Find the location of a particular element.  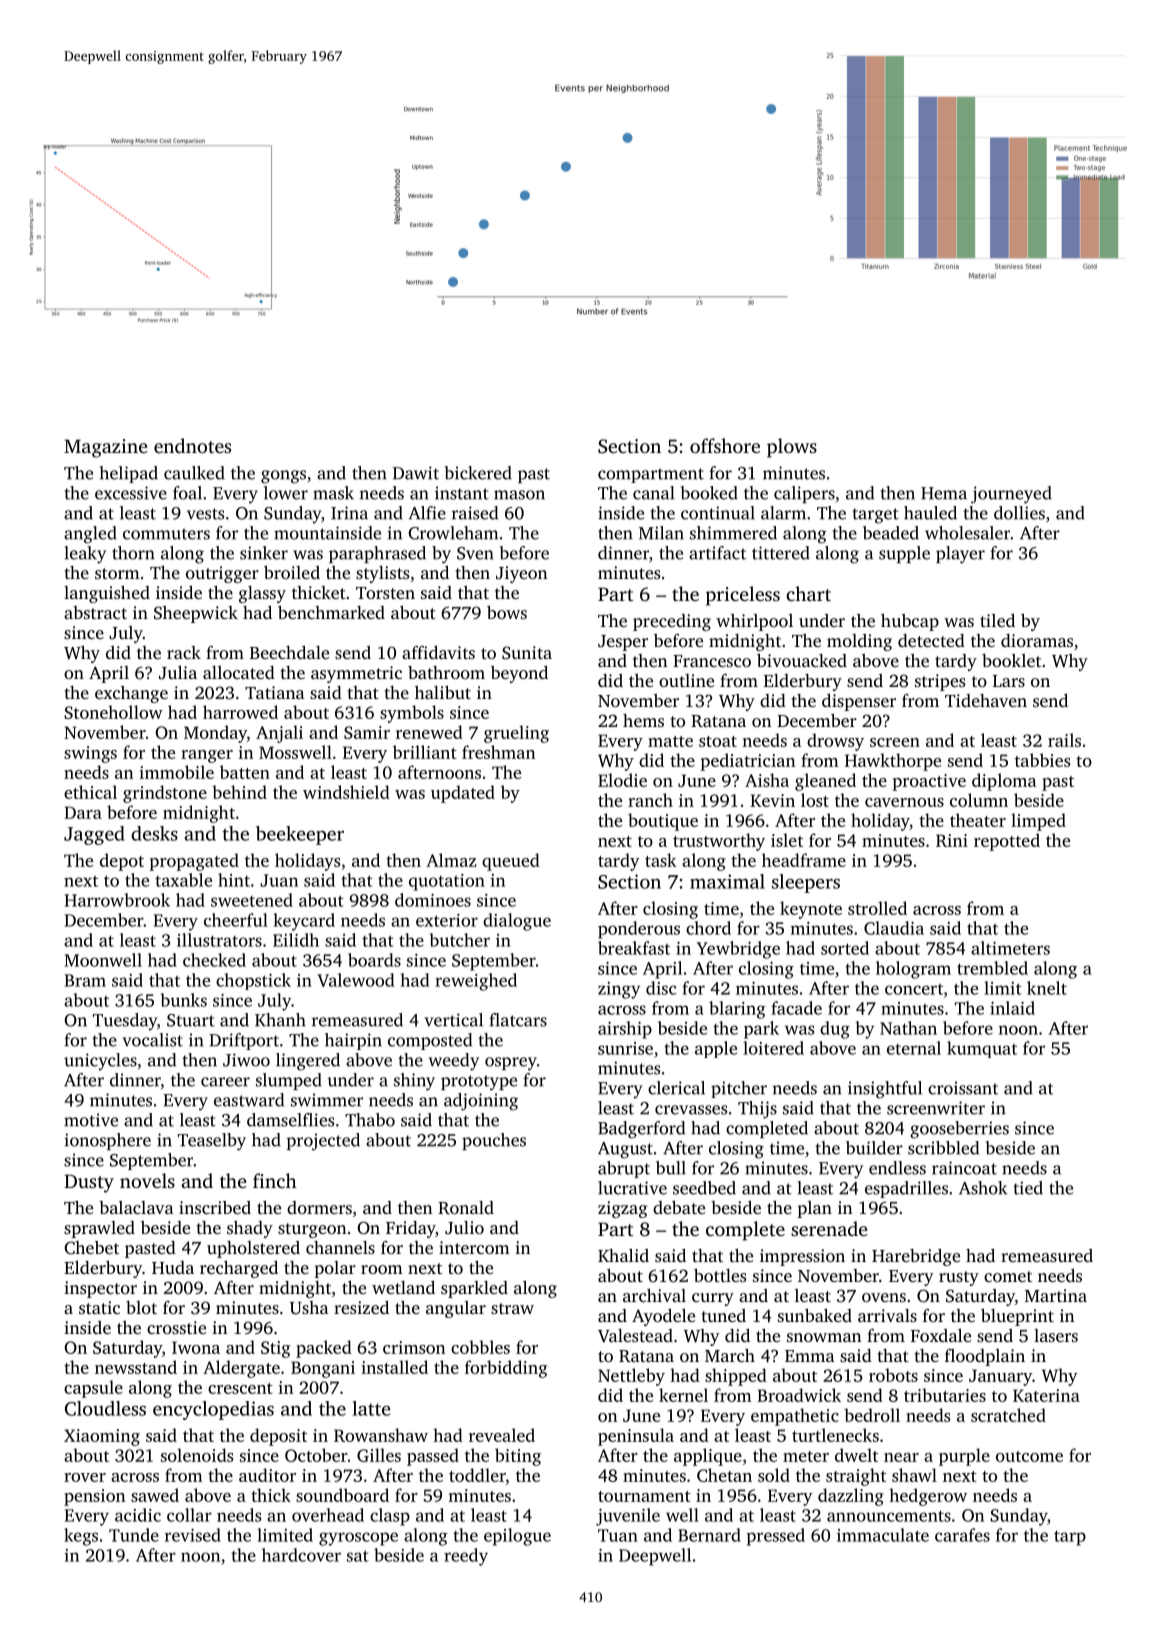

dollies is located at coordinates (1019, 513).
